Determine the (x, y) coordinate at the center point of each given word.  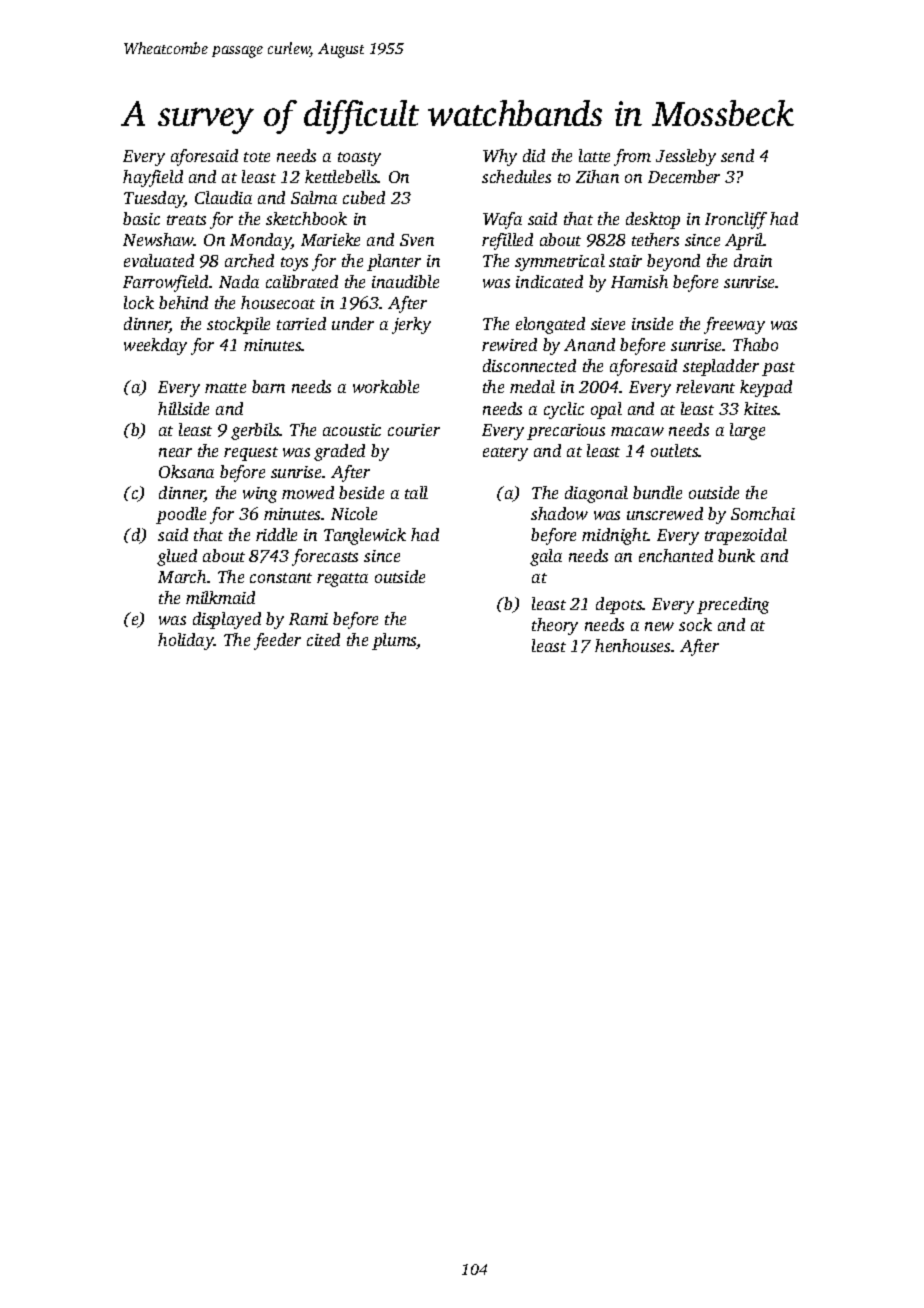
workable (386, 386)
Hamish (639, 281)
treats (186, 220)
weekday (155, 346)
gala (546, 557)
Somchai (763, 513)
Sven (417, 240)
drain (753, 260)
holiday (186, 641)
